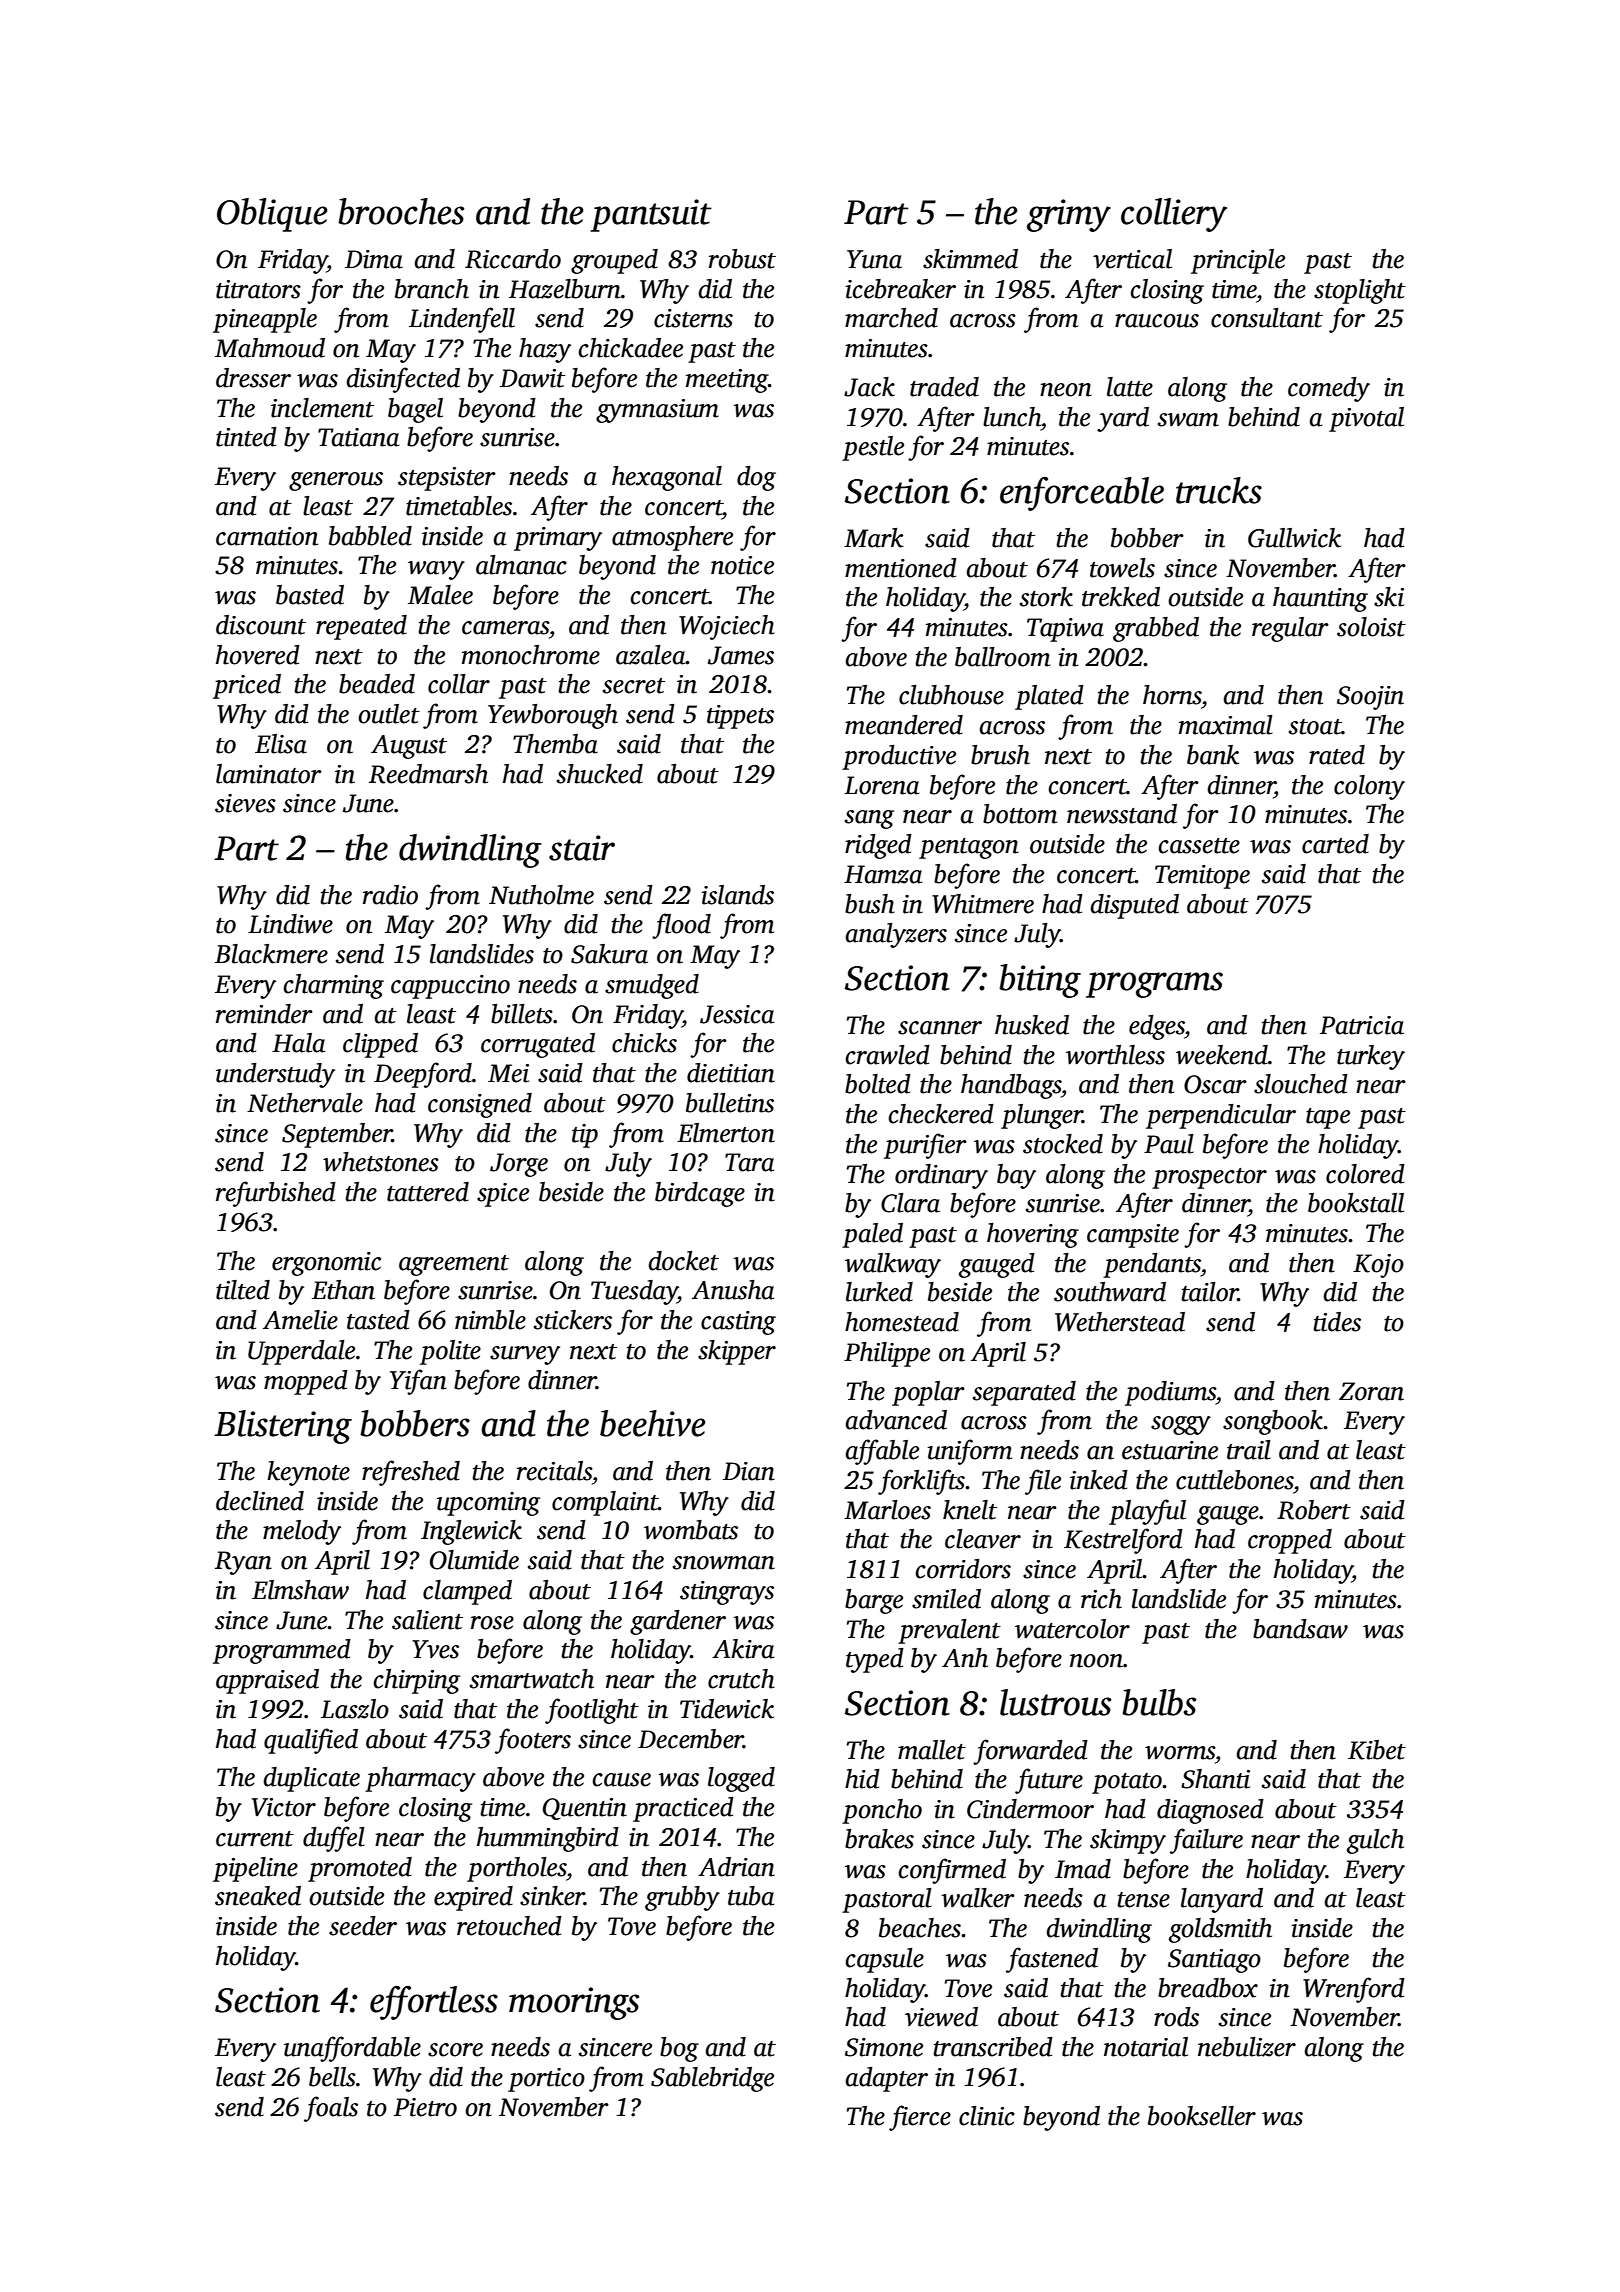 Image resolution: width=1620 pixels, height=2292 pixels. What do you see at coordinates (940, 1028) in the screenshot?
I see `scanner` at bounding box center [940, 1028].
